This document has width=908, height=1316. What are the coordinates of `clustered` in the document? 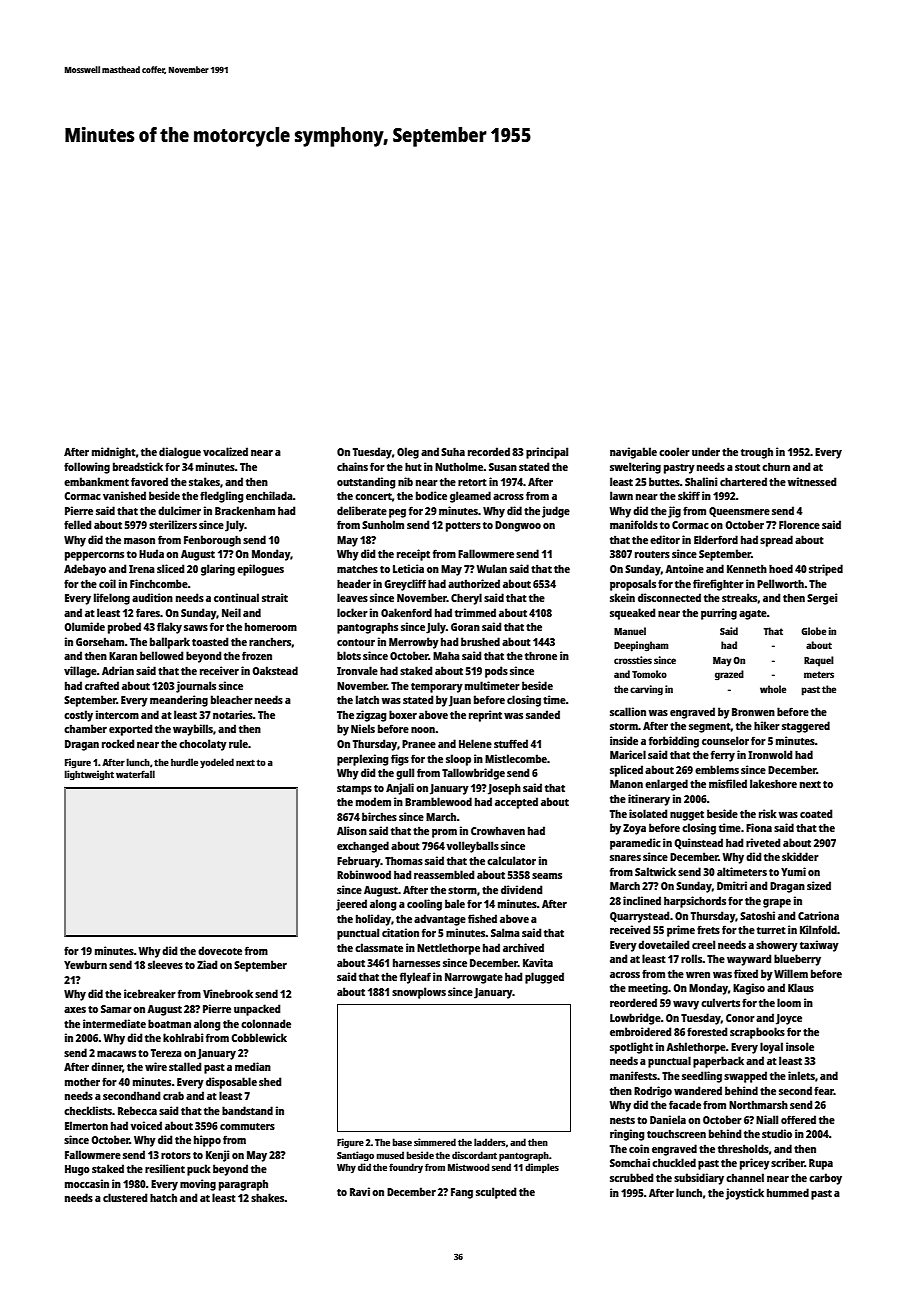 It's located at (125, 1197).
